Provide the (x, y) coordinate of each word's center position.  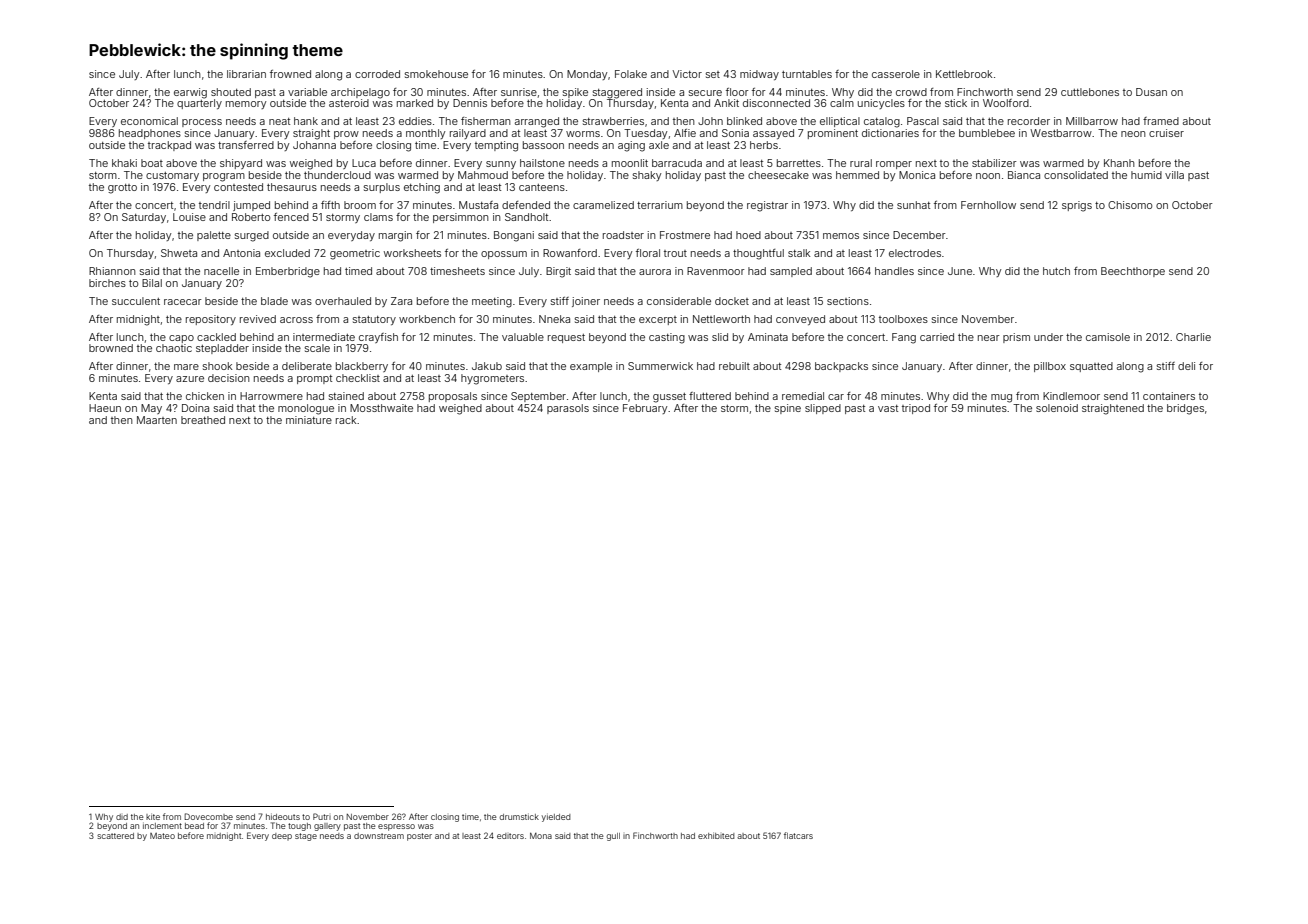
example (591, 367)
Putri (322, 816)
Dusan (1151, 92)
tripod (916, 409)
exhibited (716, 836)
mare (186, 367)
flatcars (798, 835)
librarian (246, 74)
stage (306, 837)
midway (759, 75)
